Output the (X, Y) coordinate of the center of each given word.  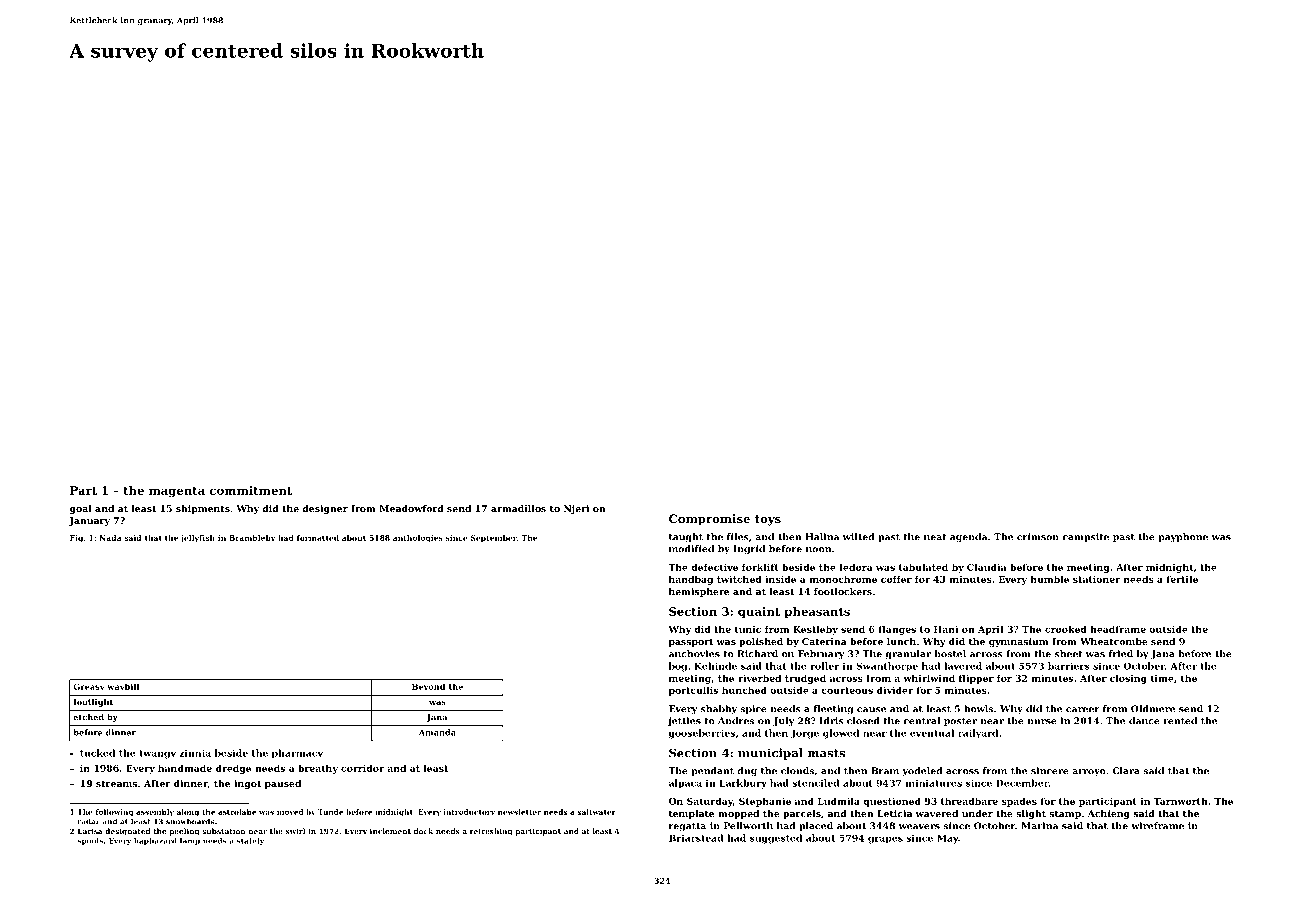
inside (780, 579)
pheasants (817, 612)
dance (1144, 721)
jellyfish (198, 539)
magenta (177, 492)
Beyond (428, 687)
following (114, 813)
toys (768, 520)
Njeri (576, 509)
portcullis (693, 691)
